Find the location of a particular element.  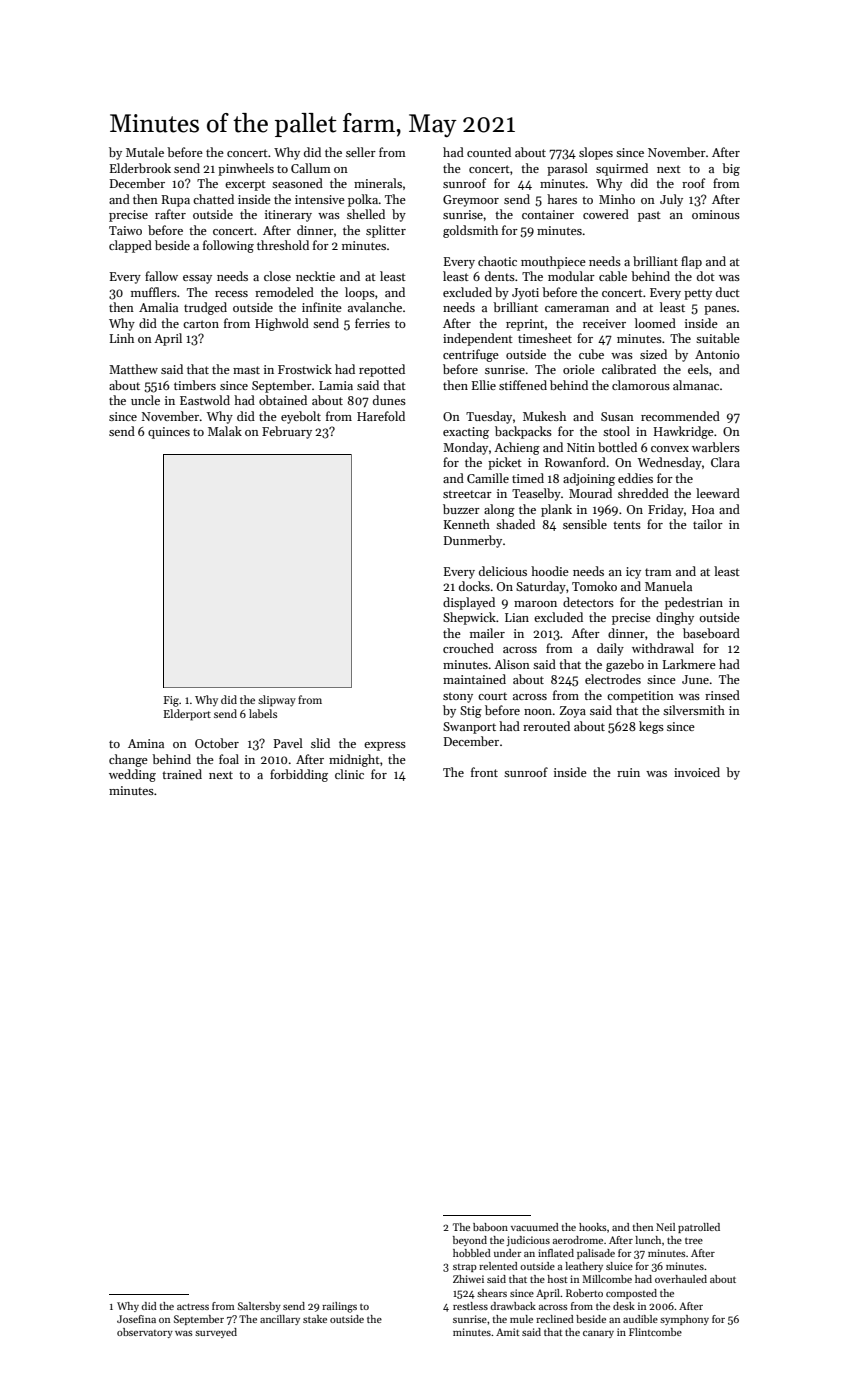

Mutale is located at coordinates (145, 152).
